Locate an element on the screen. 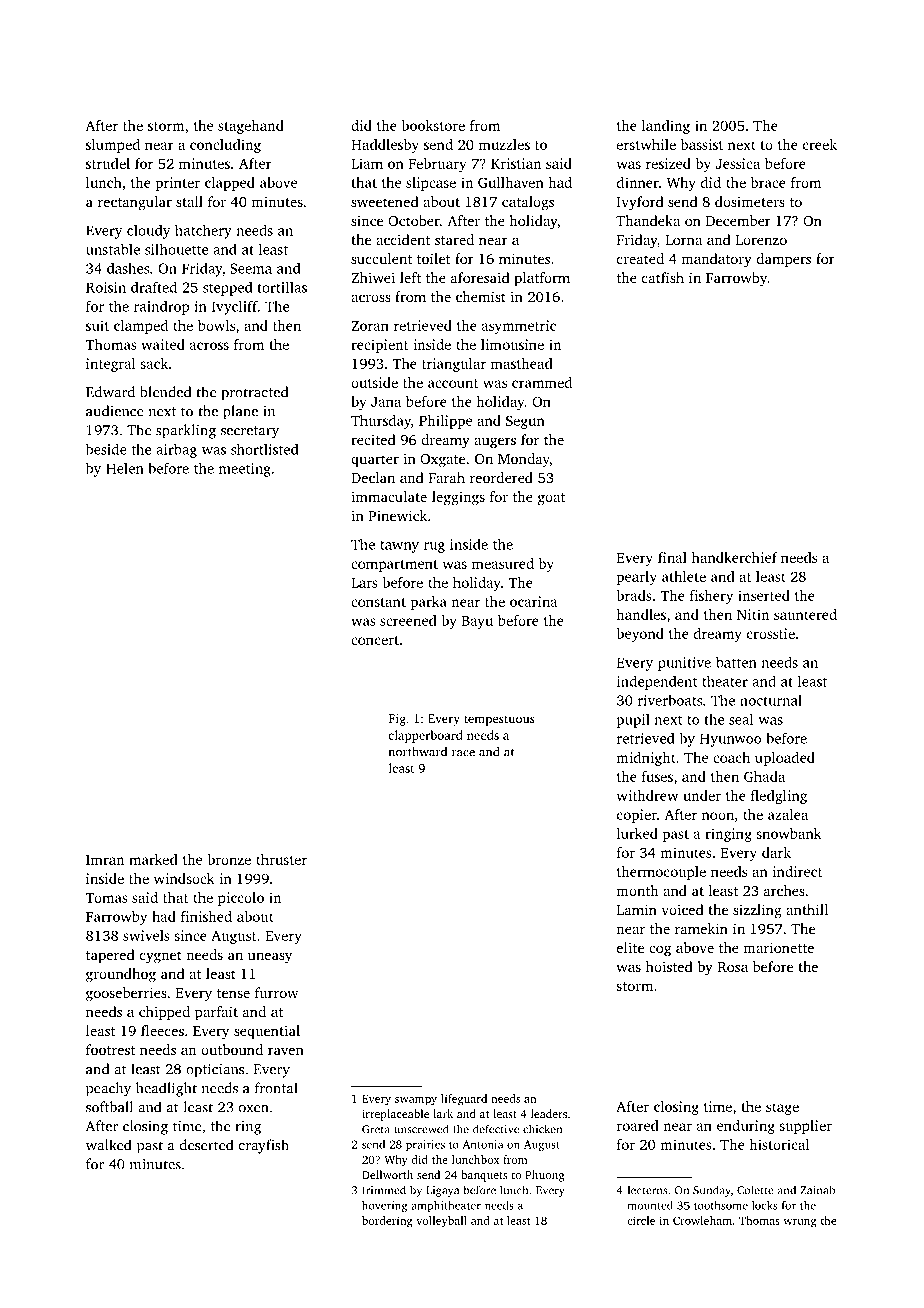 This screenshot has height=1308, width=924. bowls is located at coordinates (216, 325).
